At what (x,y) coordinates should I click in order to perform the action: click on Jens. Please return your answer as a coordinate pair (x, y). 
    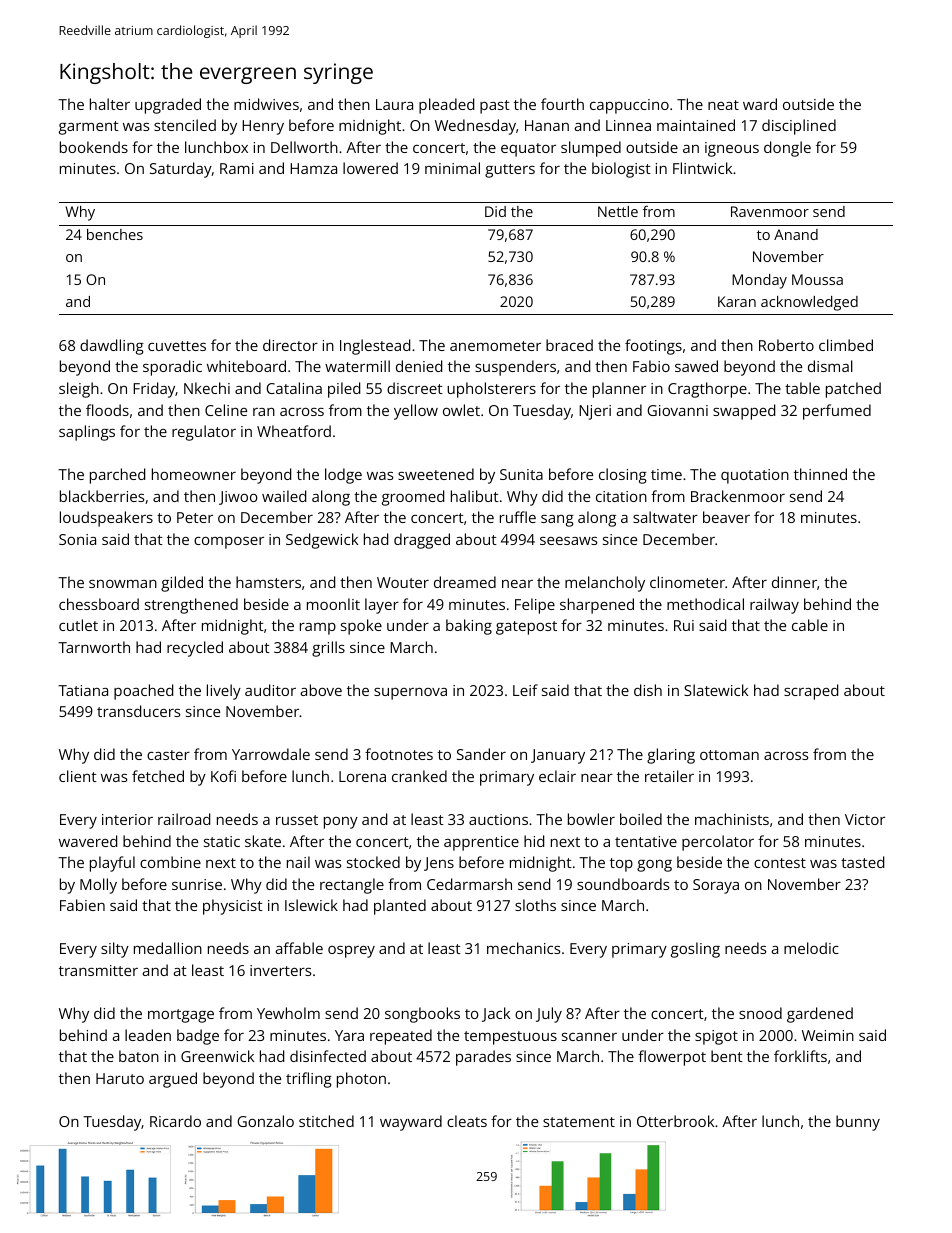
    Looking at the image, I should click on (439, 864).
